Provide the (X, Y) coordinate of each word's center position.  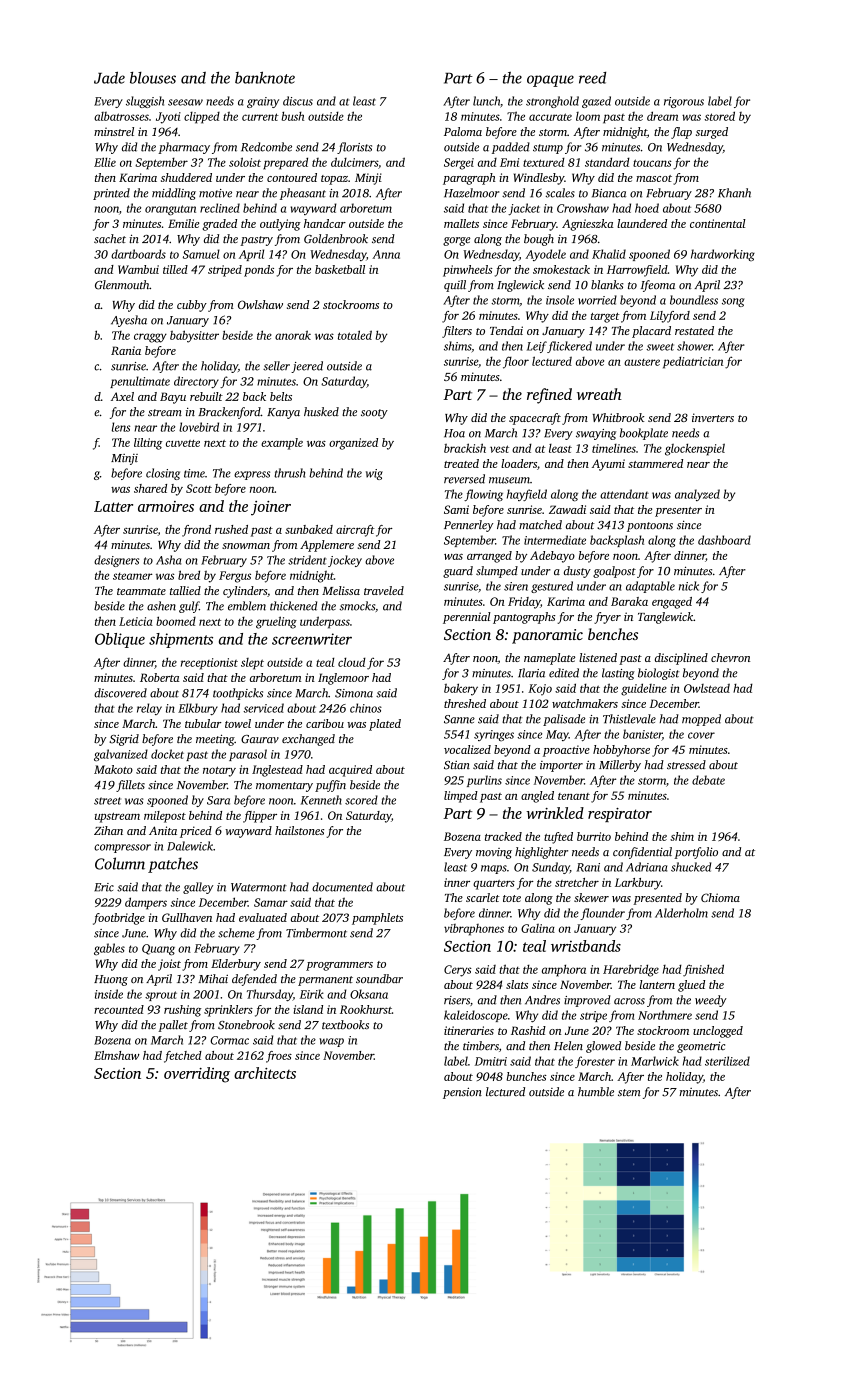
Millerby (620, 766)
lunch (486, 101)
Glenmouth (122, 285)
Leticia (136, 621)
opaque (550, 81)
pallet (173, 1026)
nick (689, 586)
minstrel (114, 131)
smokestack (561, 269)
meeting (215, 740)
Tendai (506, 330)
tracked (503, 836)
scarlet (483, 897)
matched (540, 524)
